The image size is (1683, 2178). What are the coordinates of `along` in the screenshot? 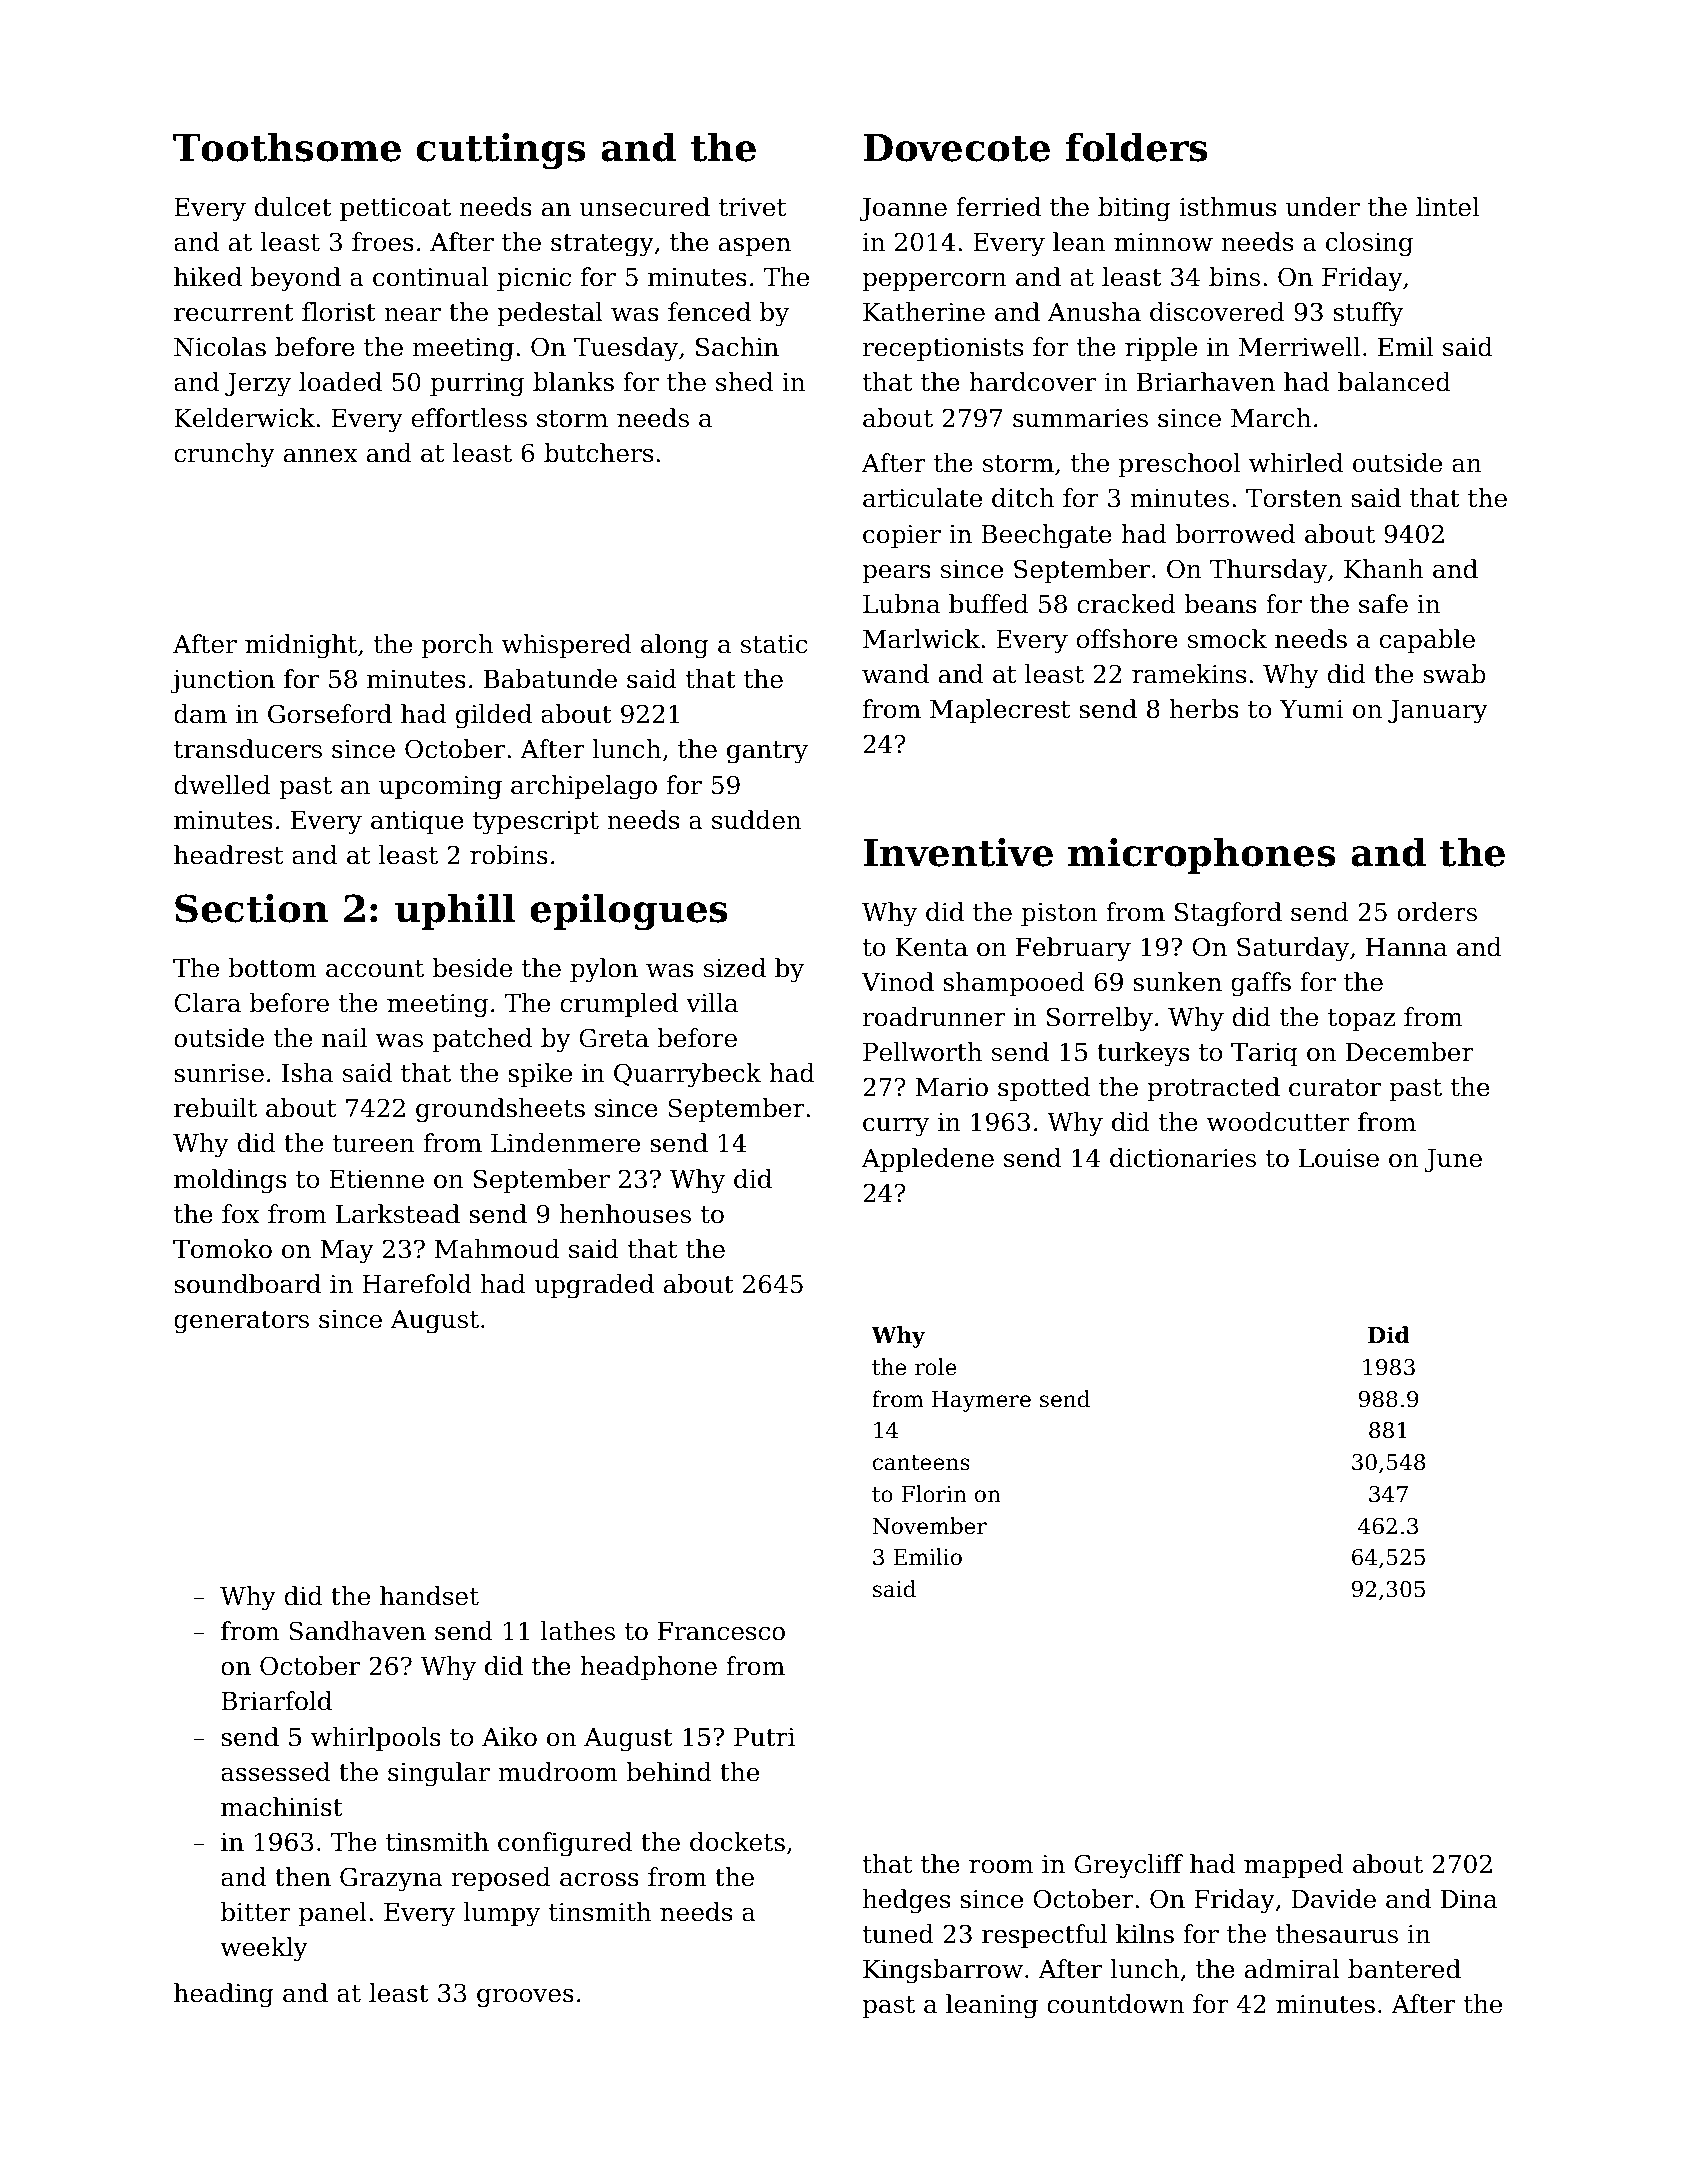 It's located at (675, 646).
